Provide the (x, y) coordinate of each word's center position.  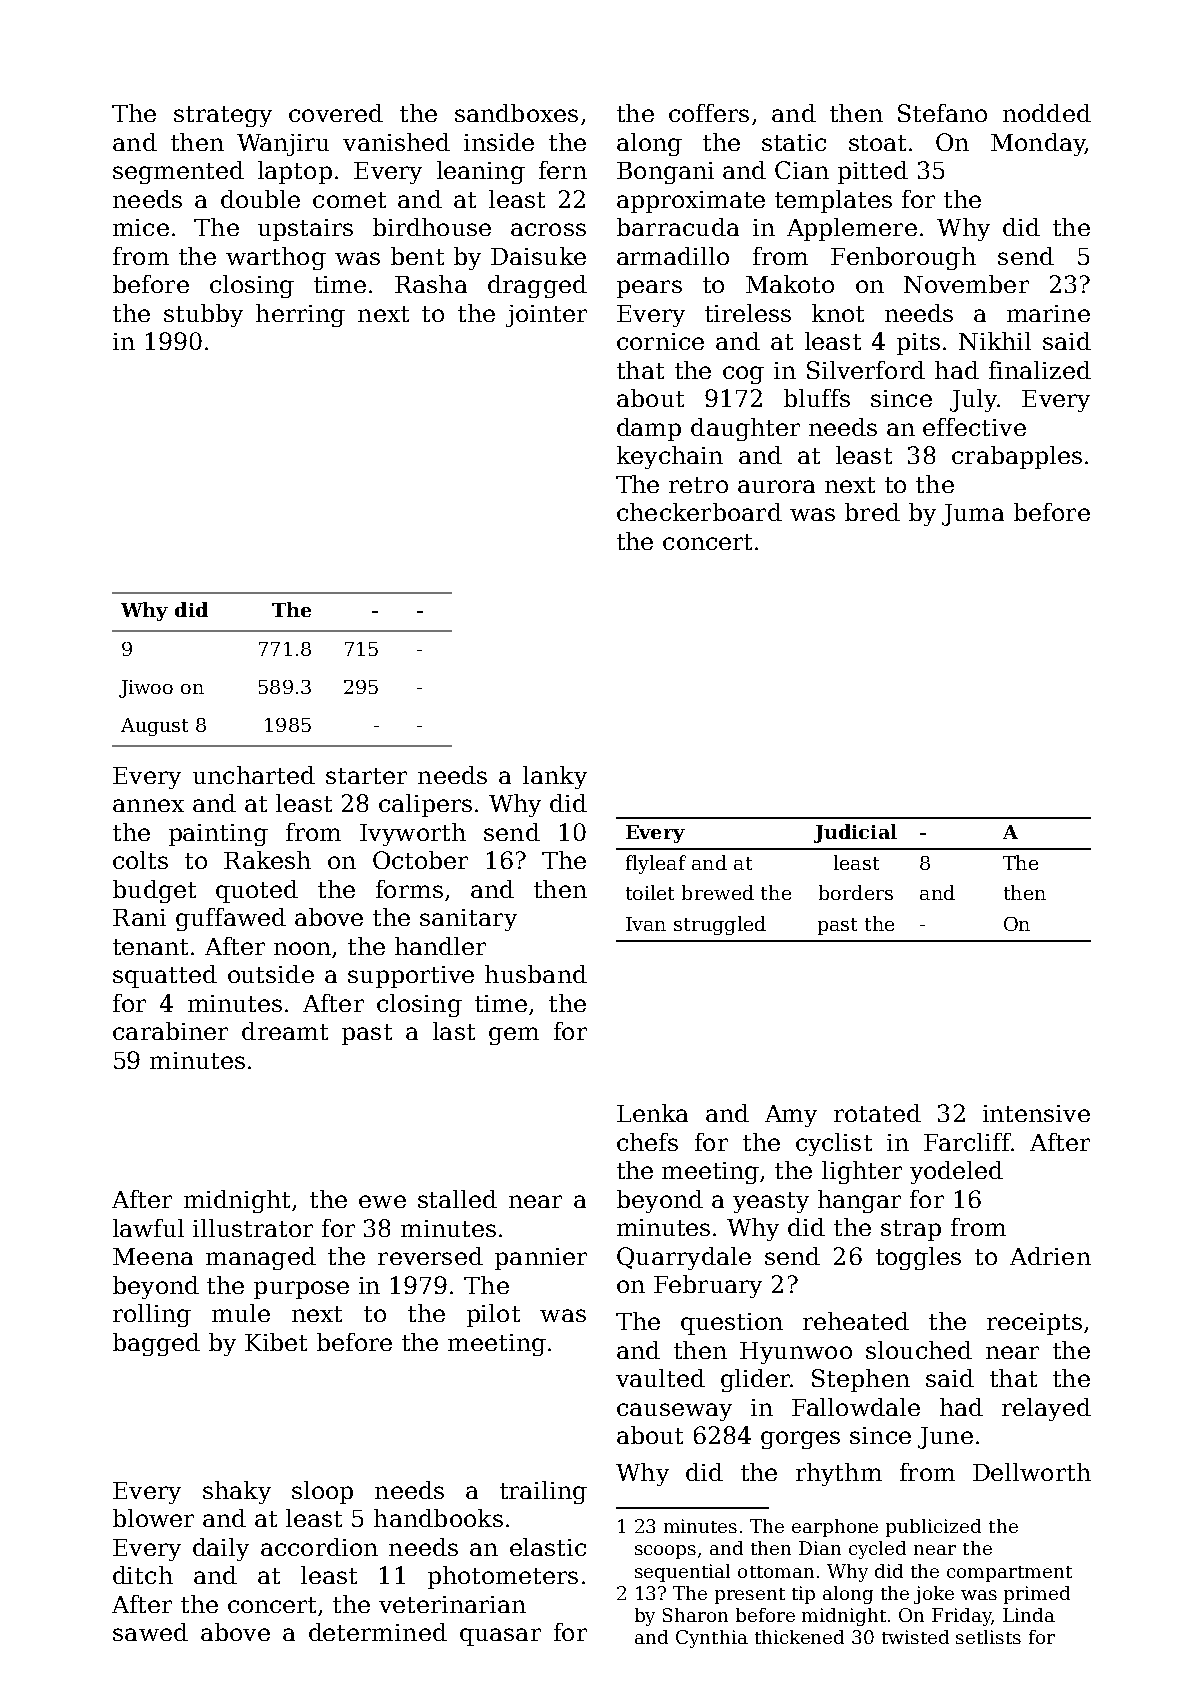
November (966, 284)
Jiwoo (146, 689)
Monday (1038, 144)
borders (856, 892)
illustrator (253, 1228)
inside (499, 142)
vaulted (660, 1378)
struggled (720, 925)
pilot (493, 1315)
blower (153, 1518)
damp (649, 429)
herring (300, 315)
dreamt (285, 1031)
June (945, 1438)
